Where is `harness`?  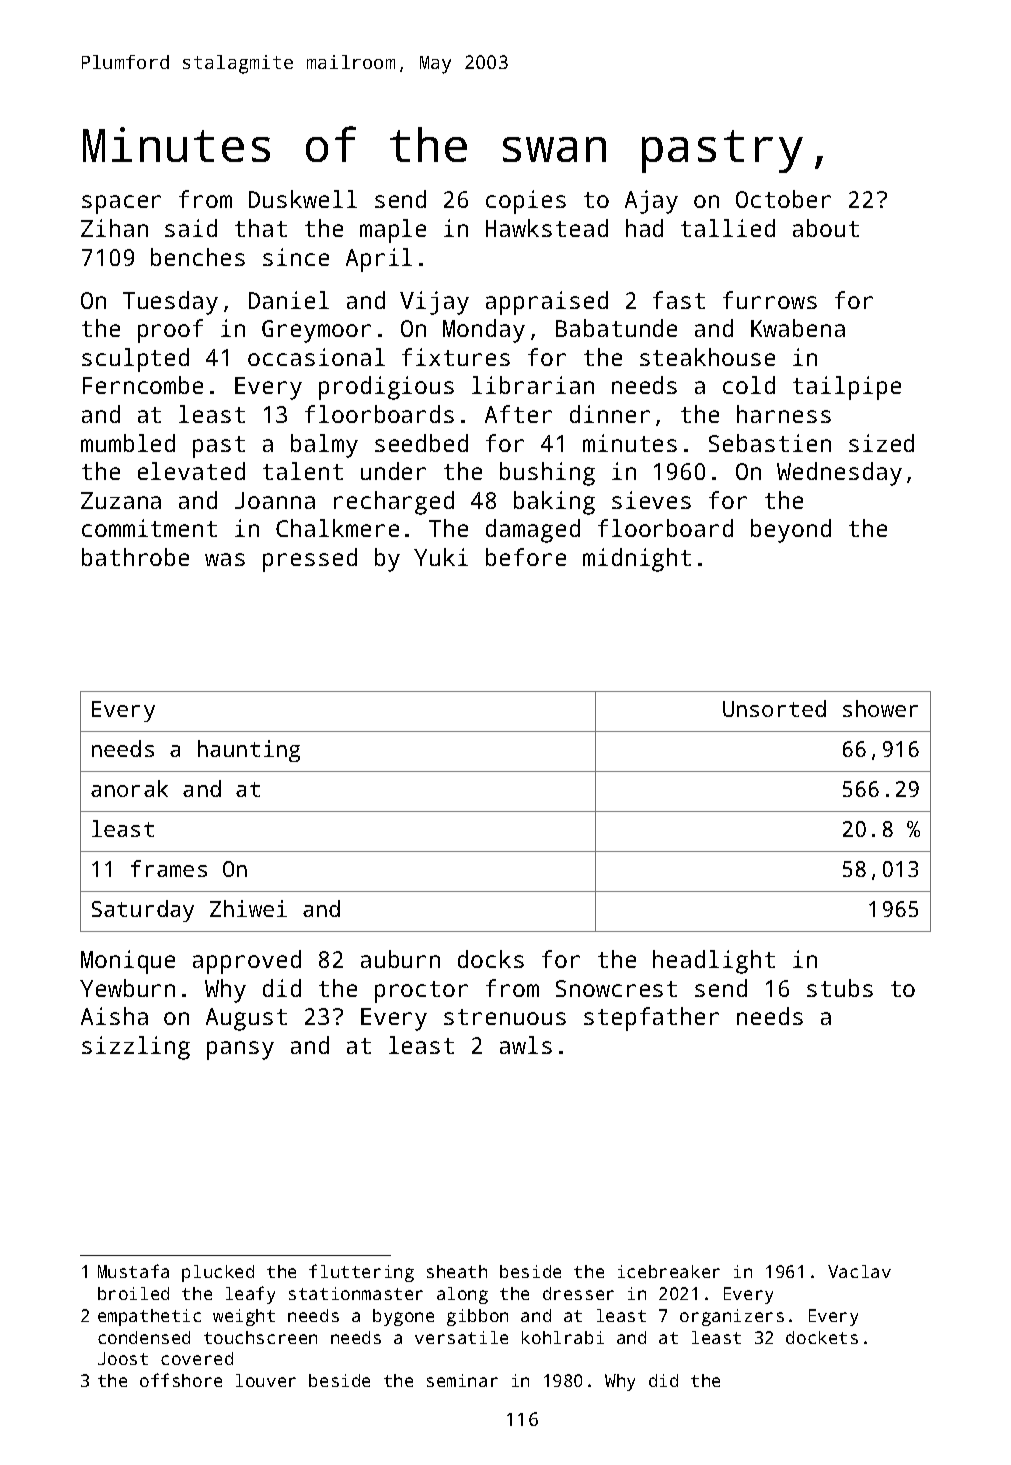
harness is located at coordinates (784, 414).
